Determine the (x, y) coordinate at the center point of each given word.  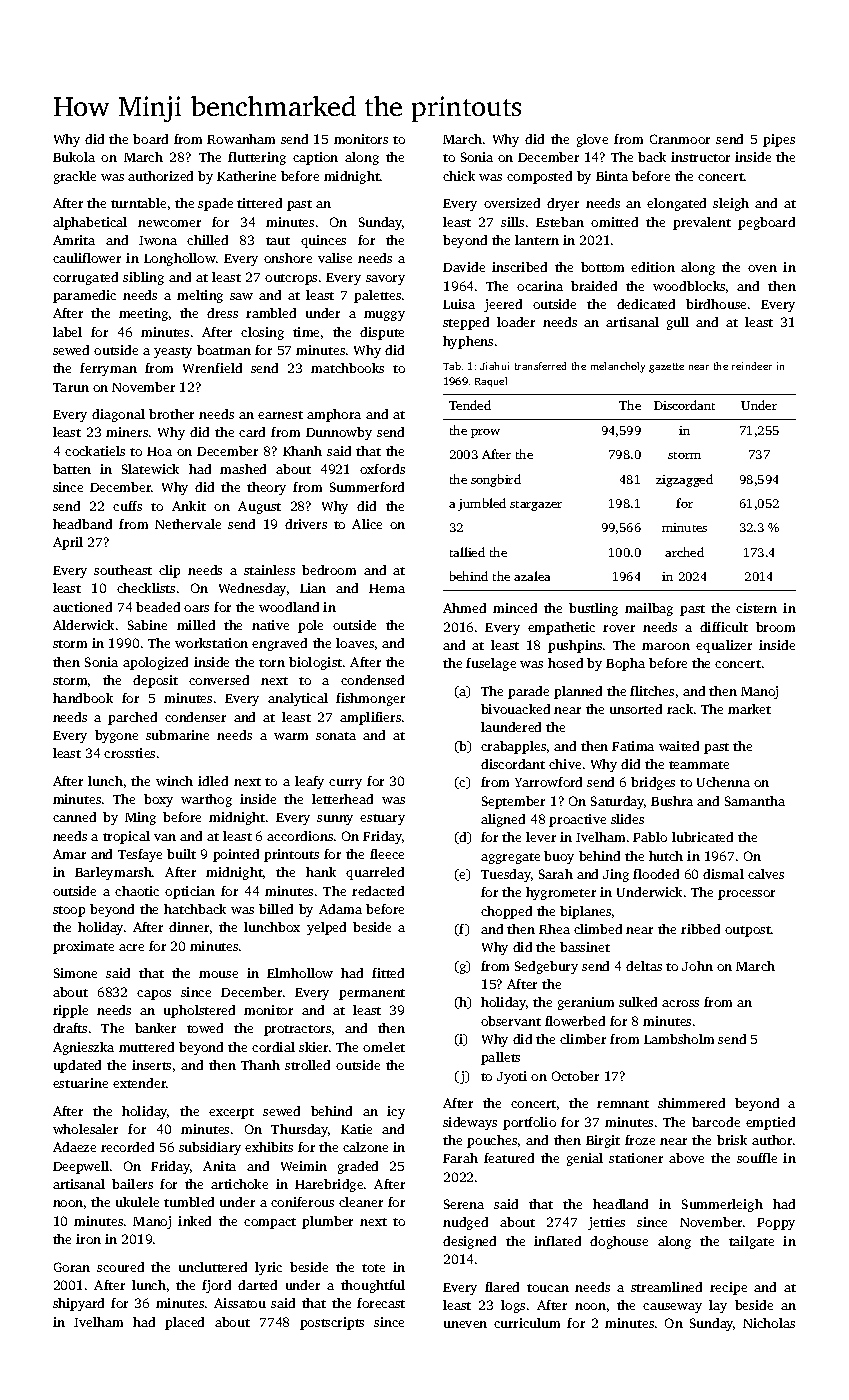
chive (565, 764)
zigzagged (684, 480)
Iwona (158, 240)
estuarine (80, 1083)
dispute (382, 333)
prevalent (702, 223)
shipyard (78, 1304)
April (68, 543)
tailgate (751, 1242)
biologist (315, 663)
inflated (557, 1241)
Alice (367, 524)
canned (74, 817)
